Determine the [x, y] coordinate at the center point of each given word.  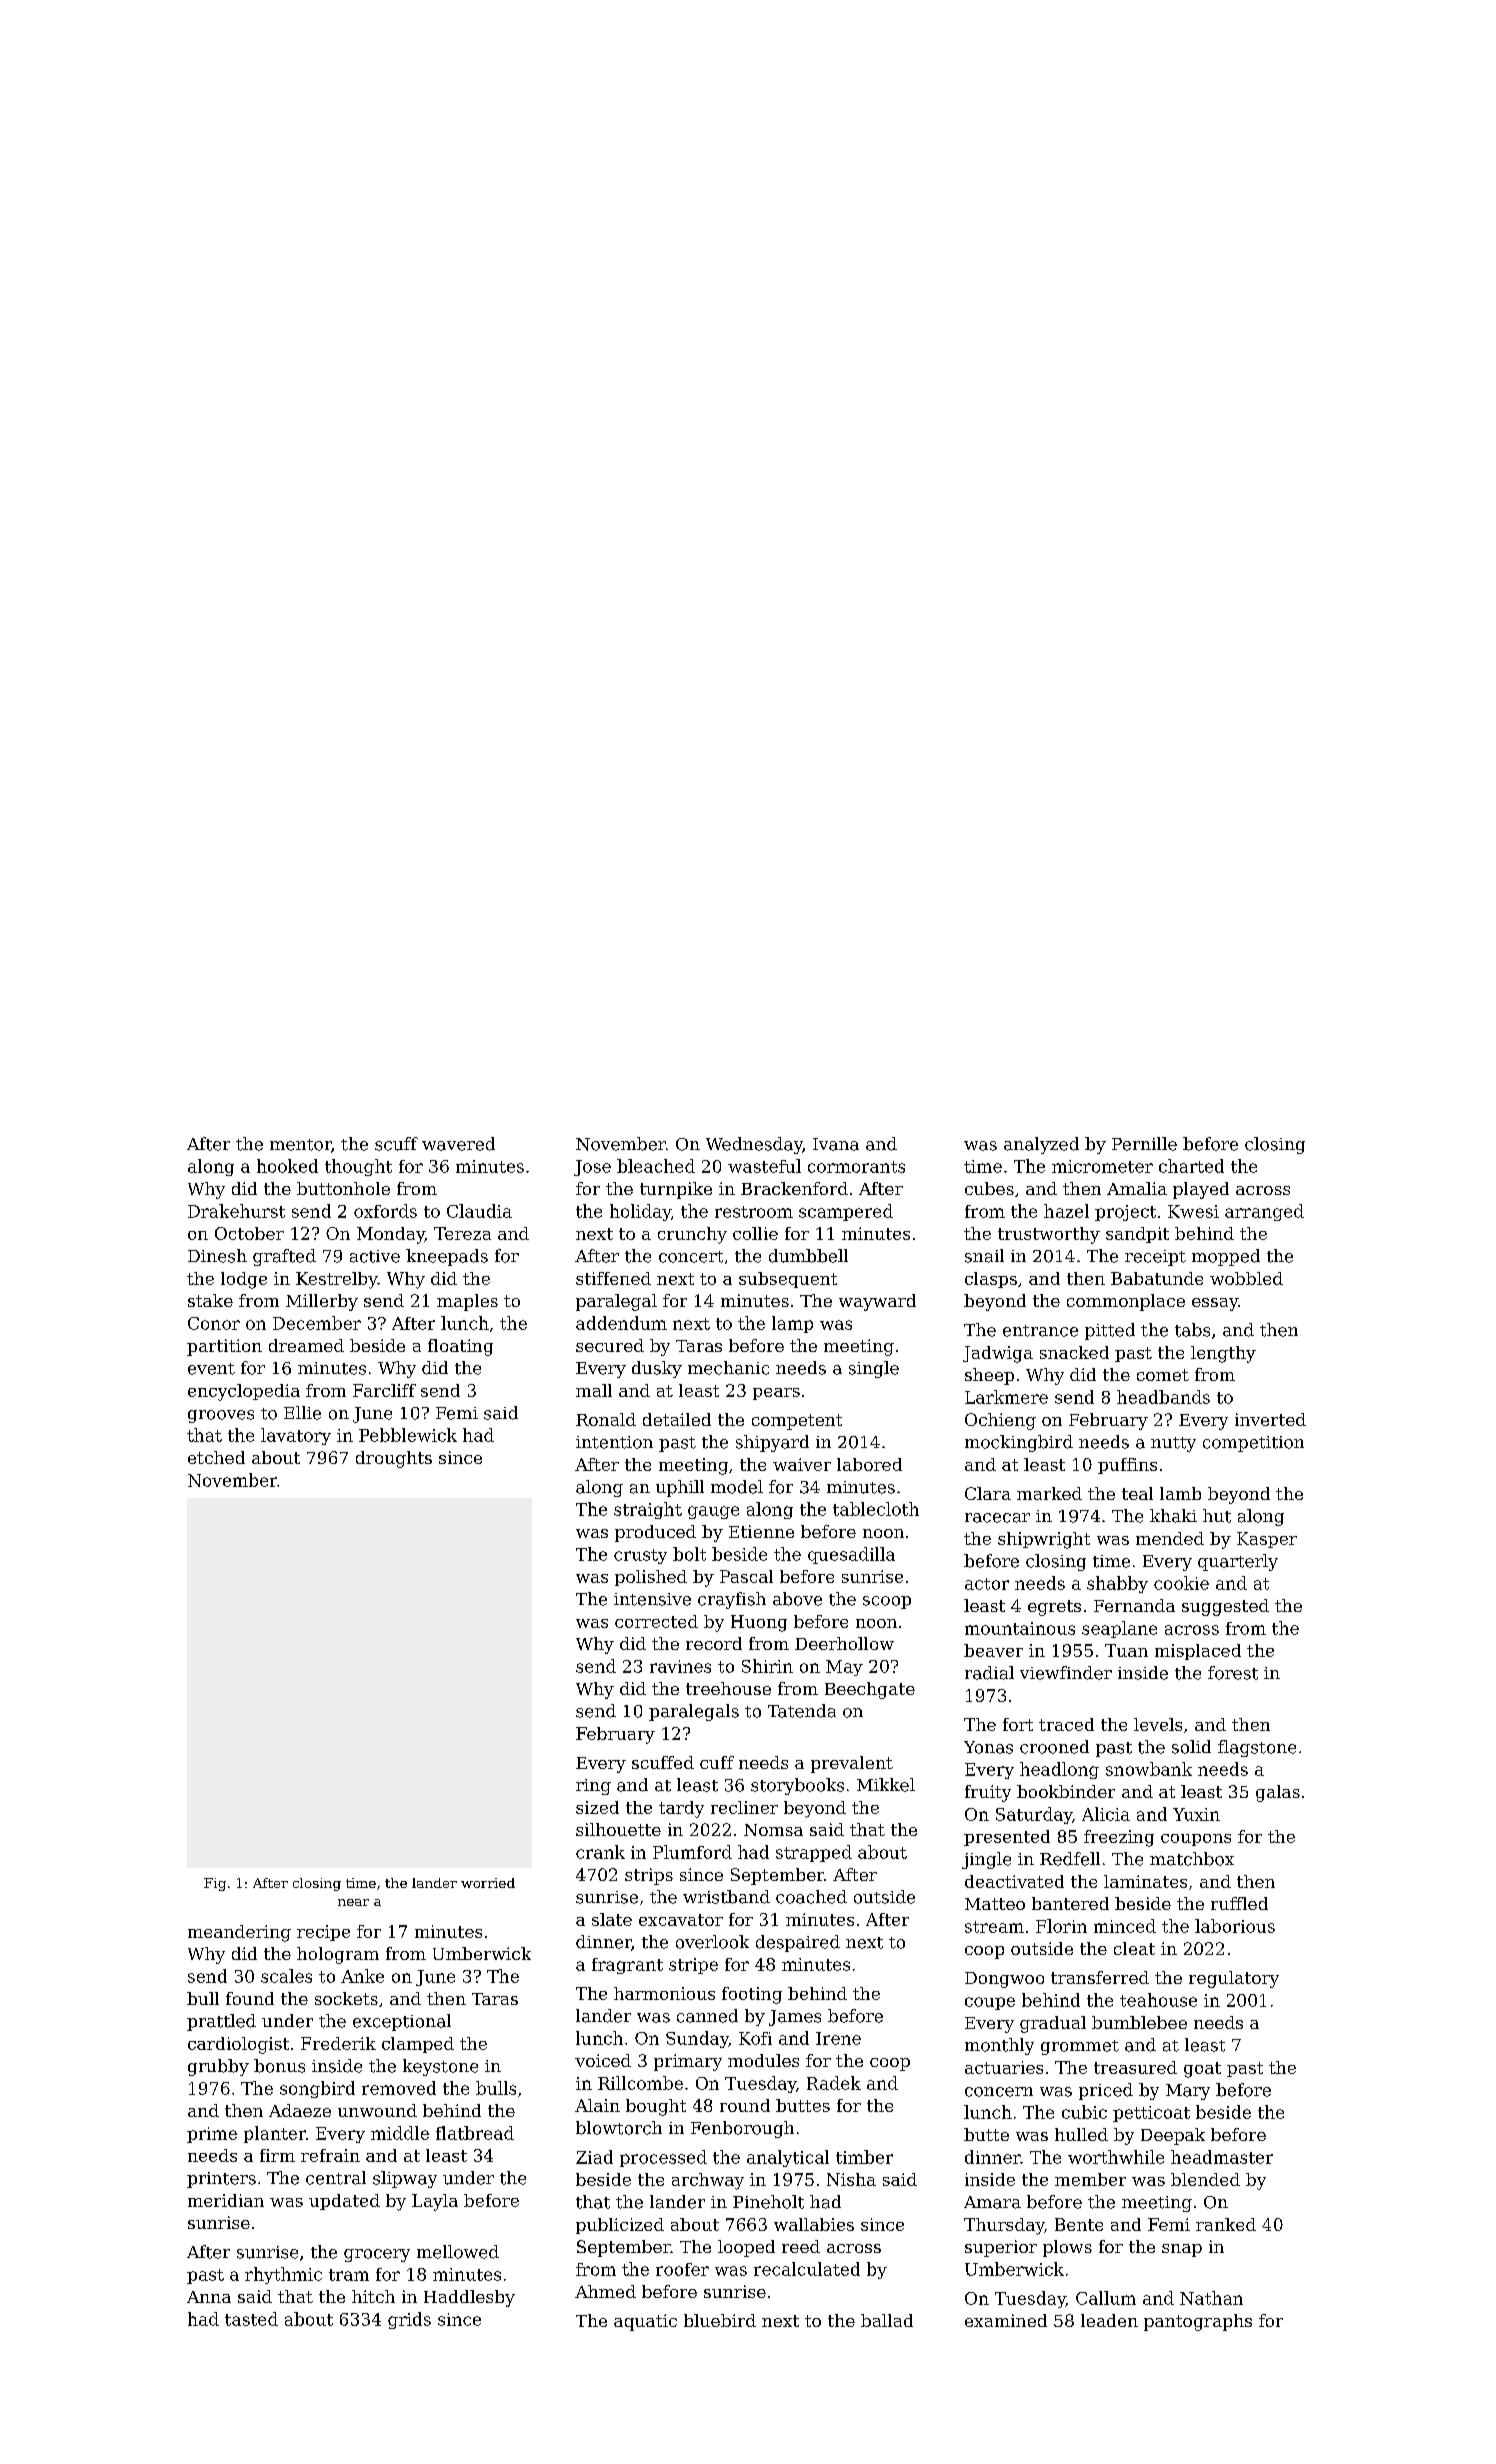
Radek [834, 2083]
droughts [394, 1459]
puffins [1127, 1466]
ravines [680, 1666]
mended [1170, 1538]
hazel [1066, 1211]
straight [648, 1510]
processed [663, 2158]
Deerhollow [844, 1643]
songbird [317, 2089]
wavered [458, 1144]
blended [1205, 2179]
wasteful [764, 1166]
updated [344, 2202]
